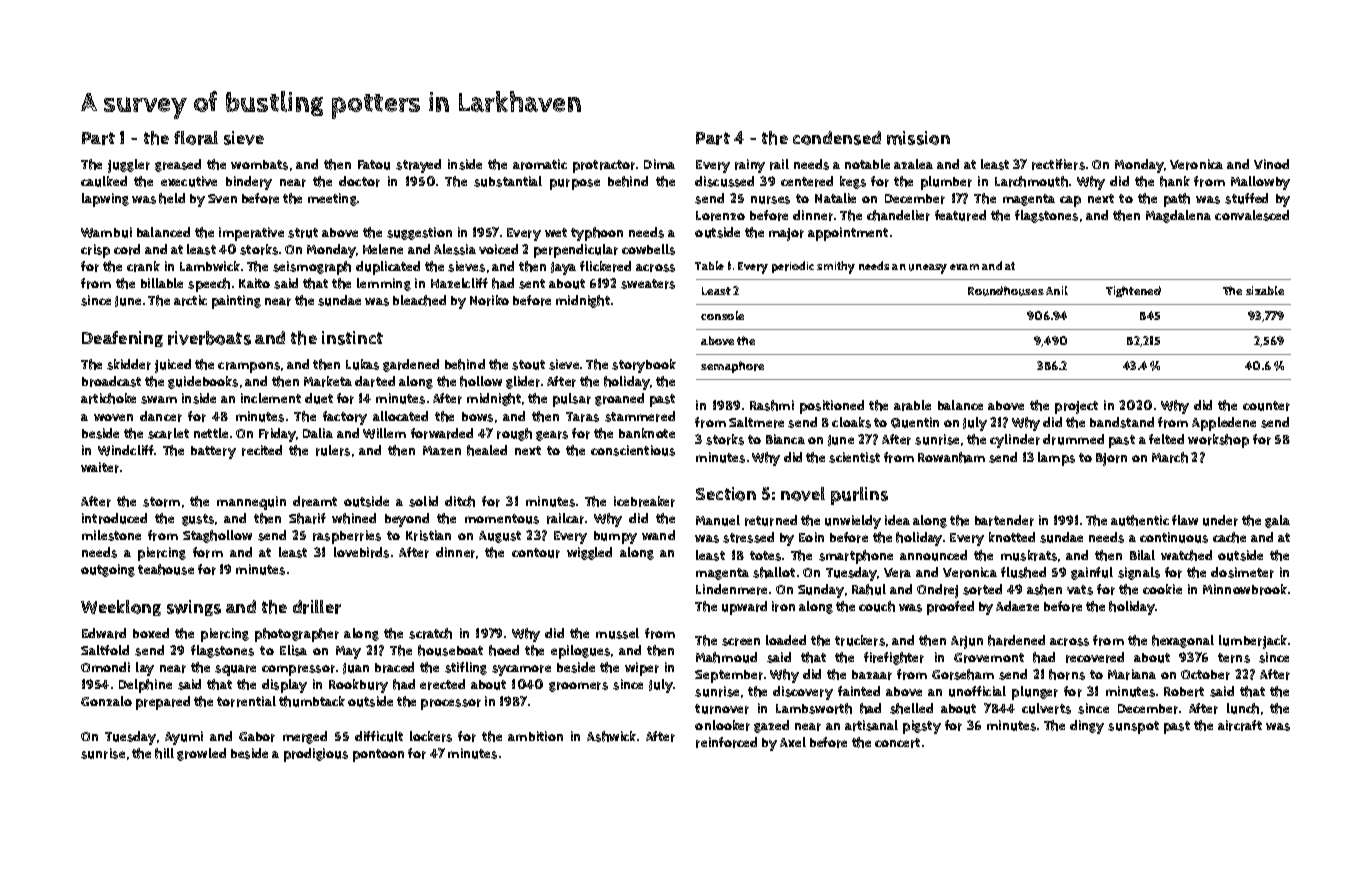 The width and height of the page is (1372, 887). Describe the element at coordinates (793, 742) in the page. I see `Axel` at that location.
